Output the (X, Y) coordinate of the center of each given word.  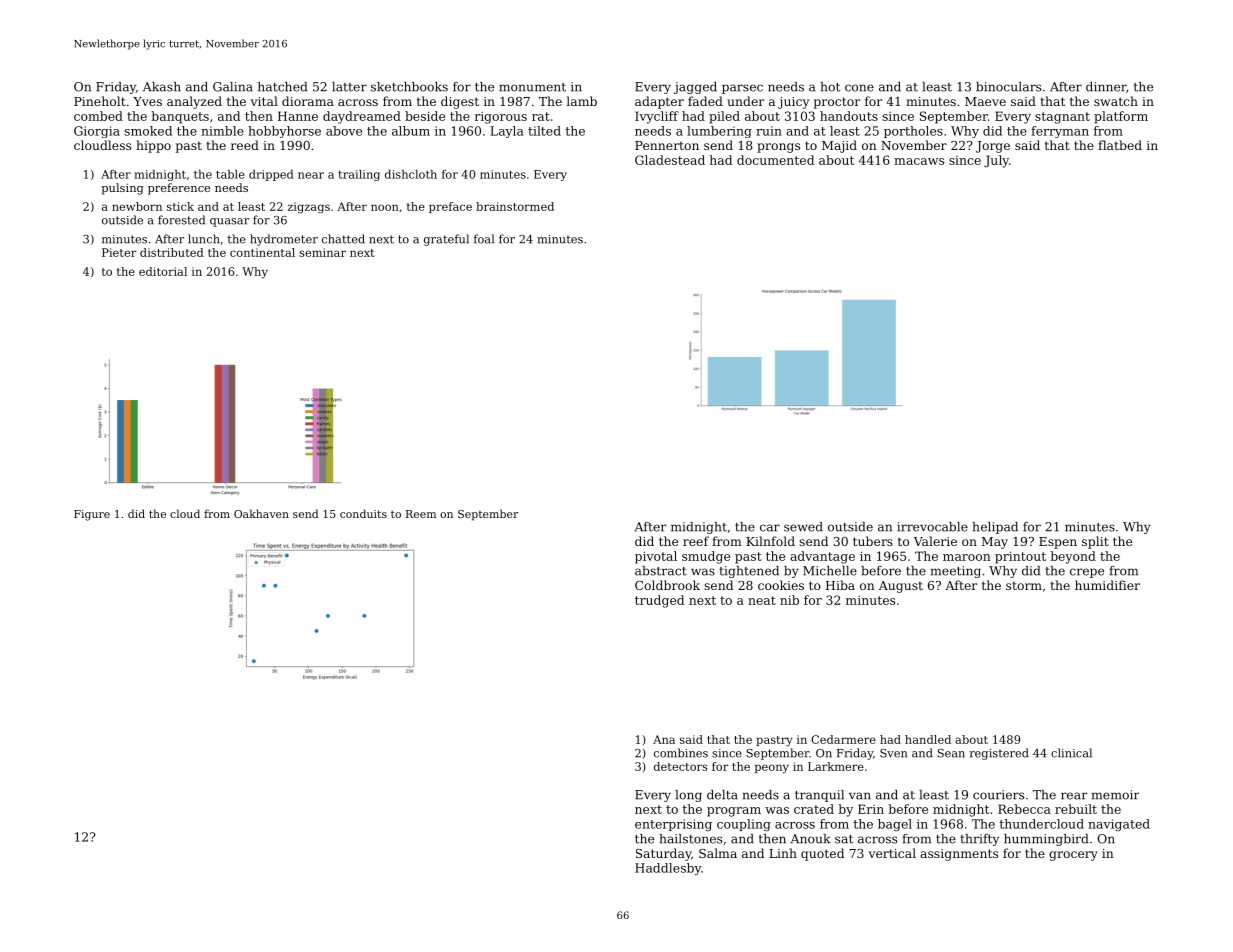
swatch (1116, 101)
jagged (695, 88)
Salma (718, 853)
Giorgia (97, 132)
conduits (363, 513)
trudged (659, 601)
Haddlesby (668, 869)
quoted (822, 854)
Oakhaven (261, 513)
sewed (803, 527)
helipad (995, 528)
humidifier (1107, 585)
